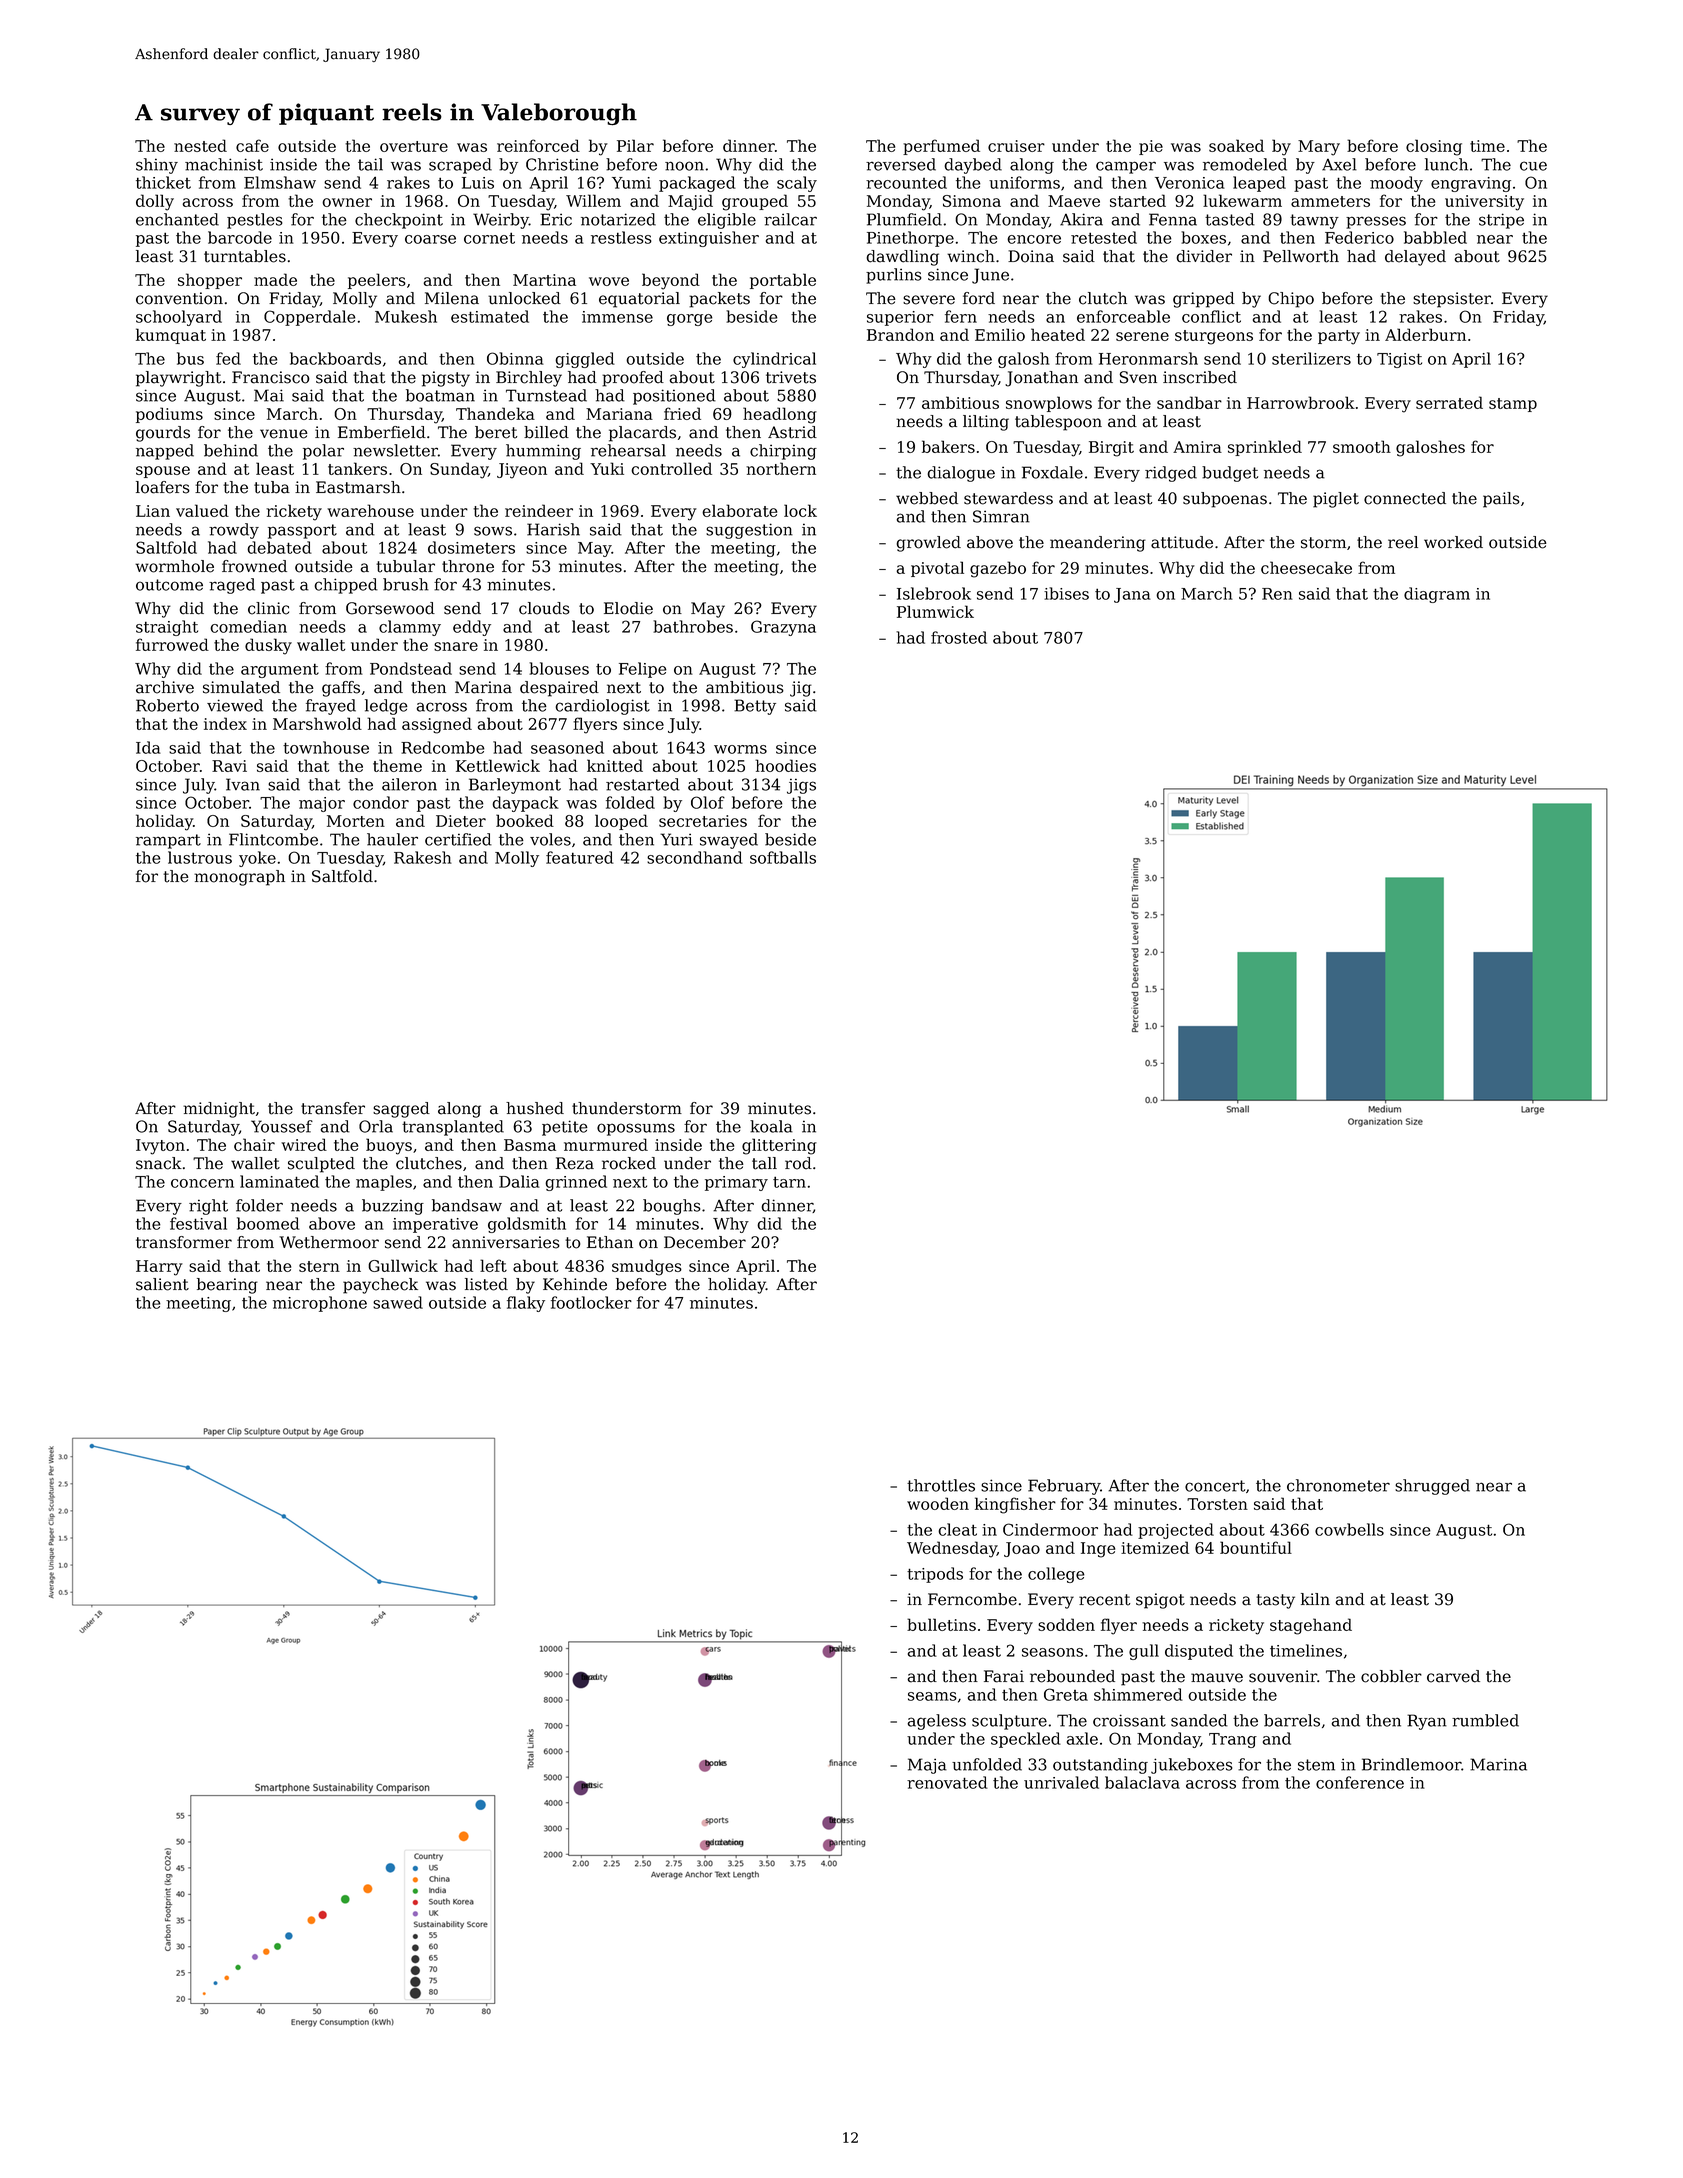 Image resolution: width=1683 pixels, height=2178 pixels. I want to click on growled, so click(928, 544).
